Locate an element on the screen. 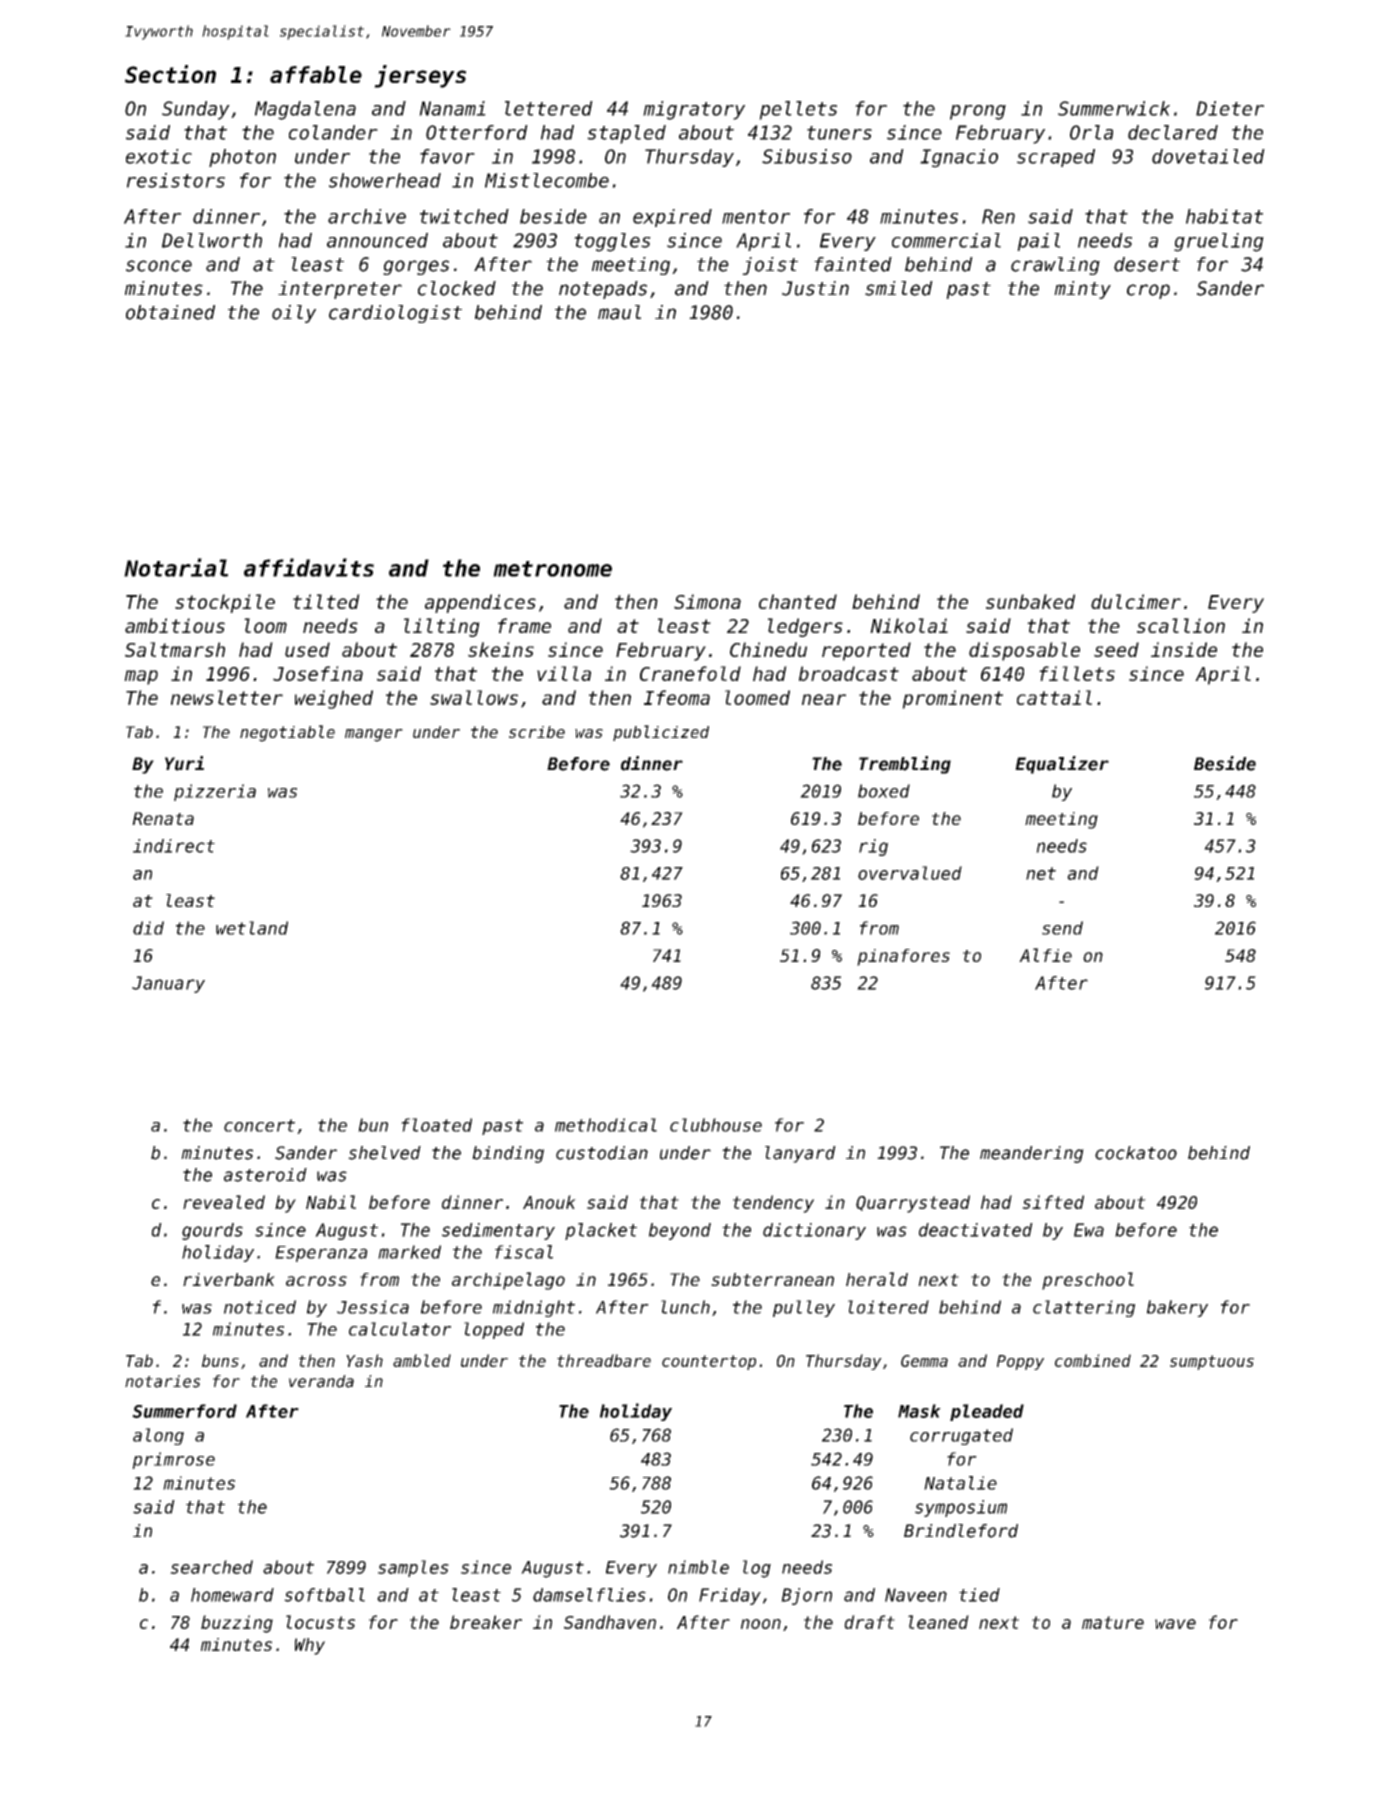 Image resolution: width=1389 pixels, height=1798 pixels. concert is located at coordinates (259, 1125).
